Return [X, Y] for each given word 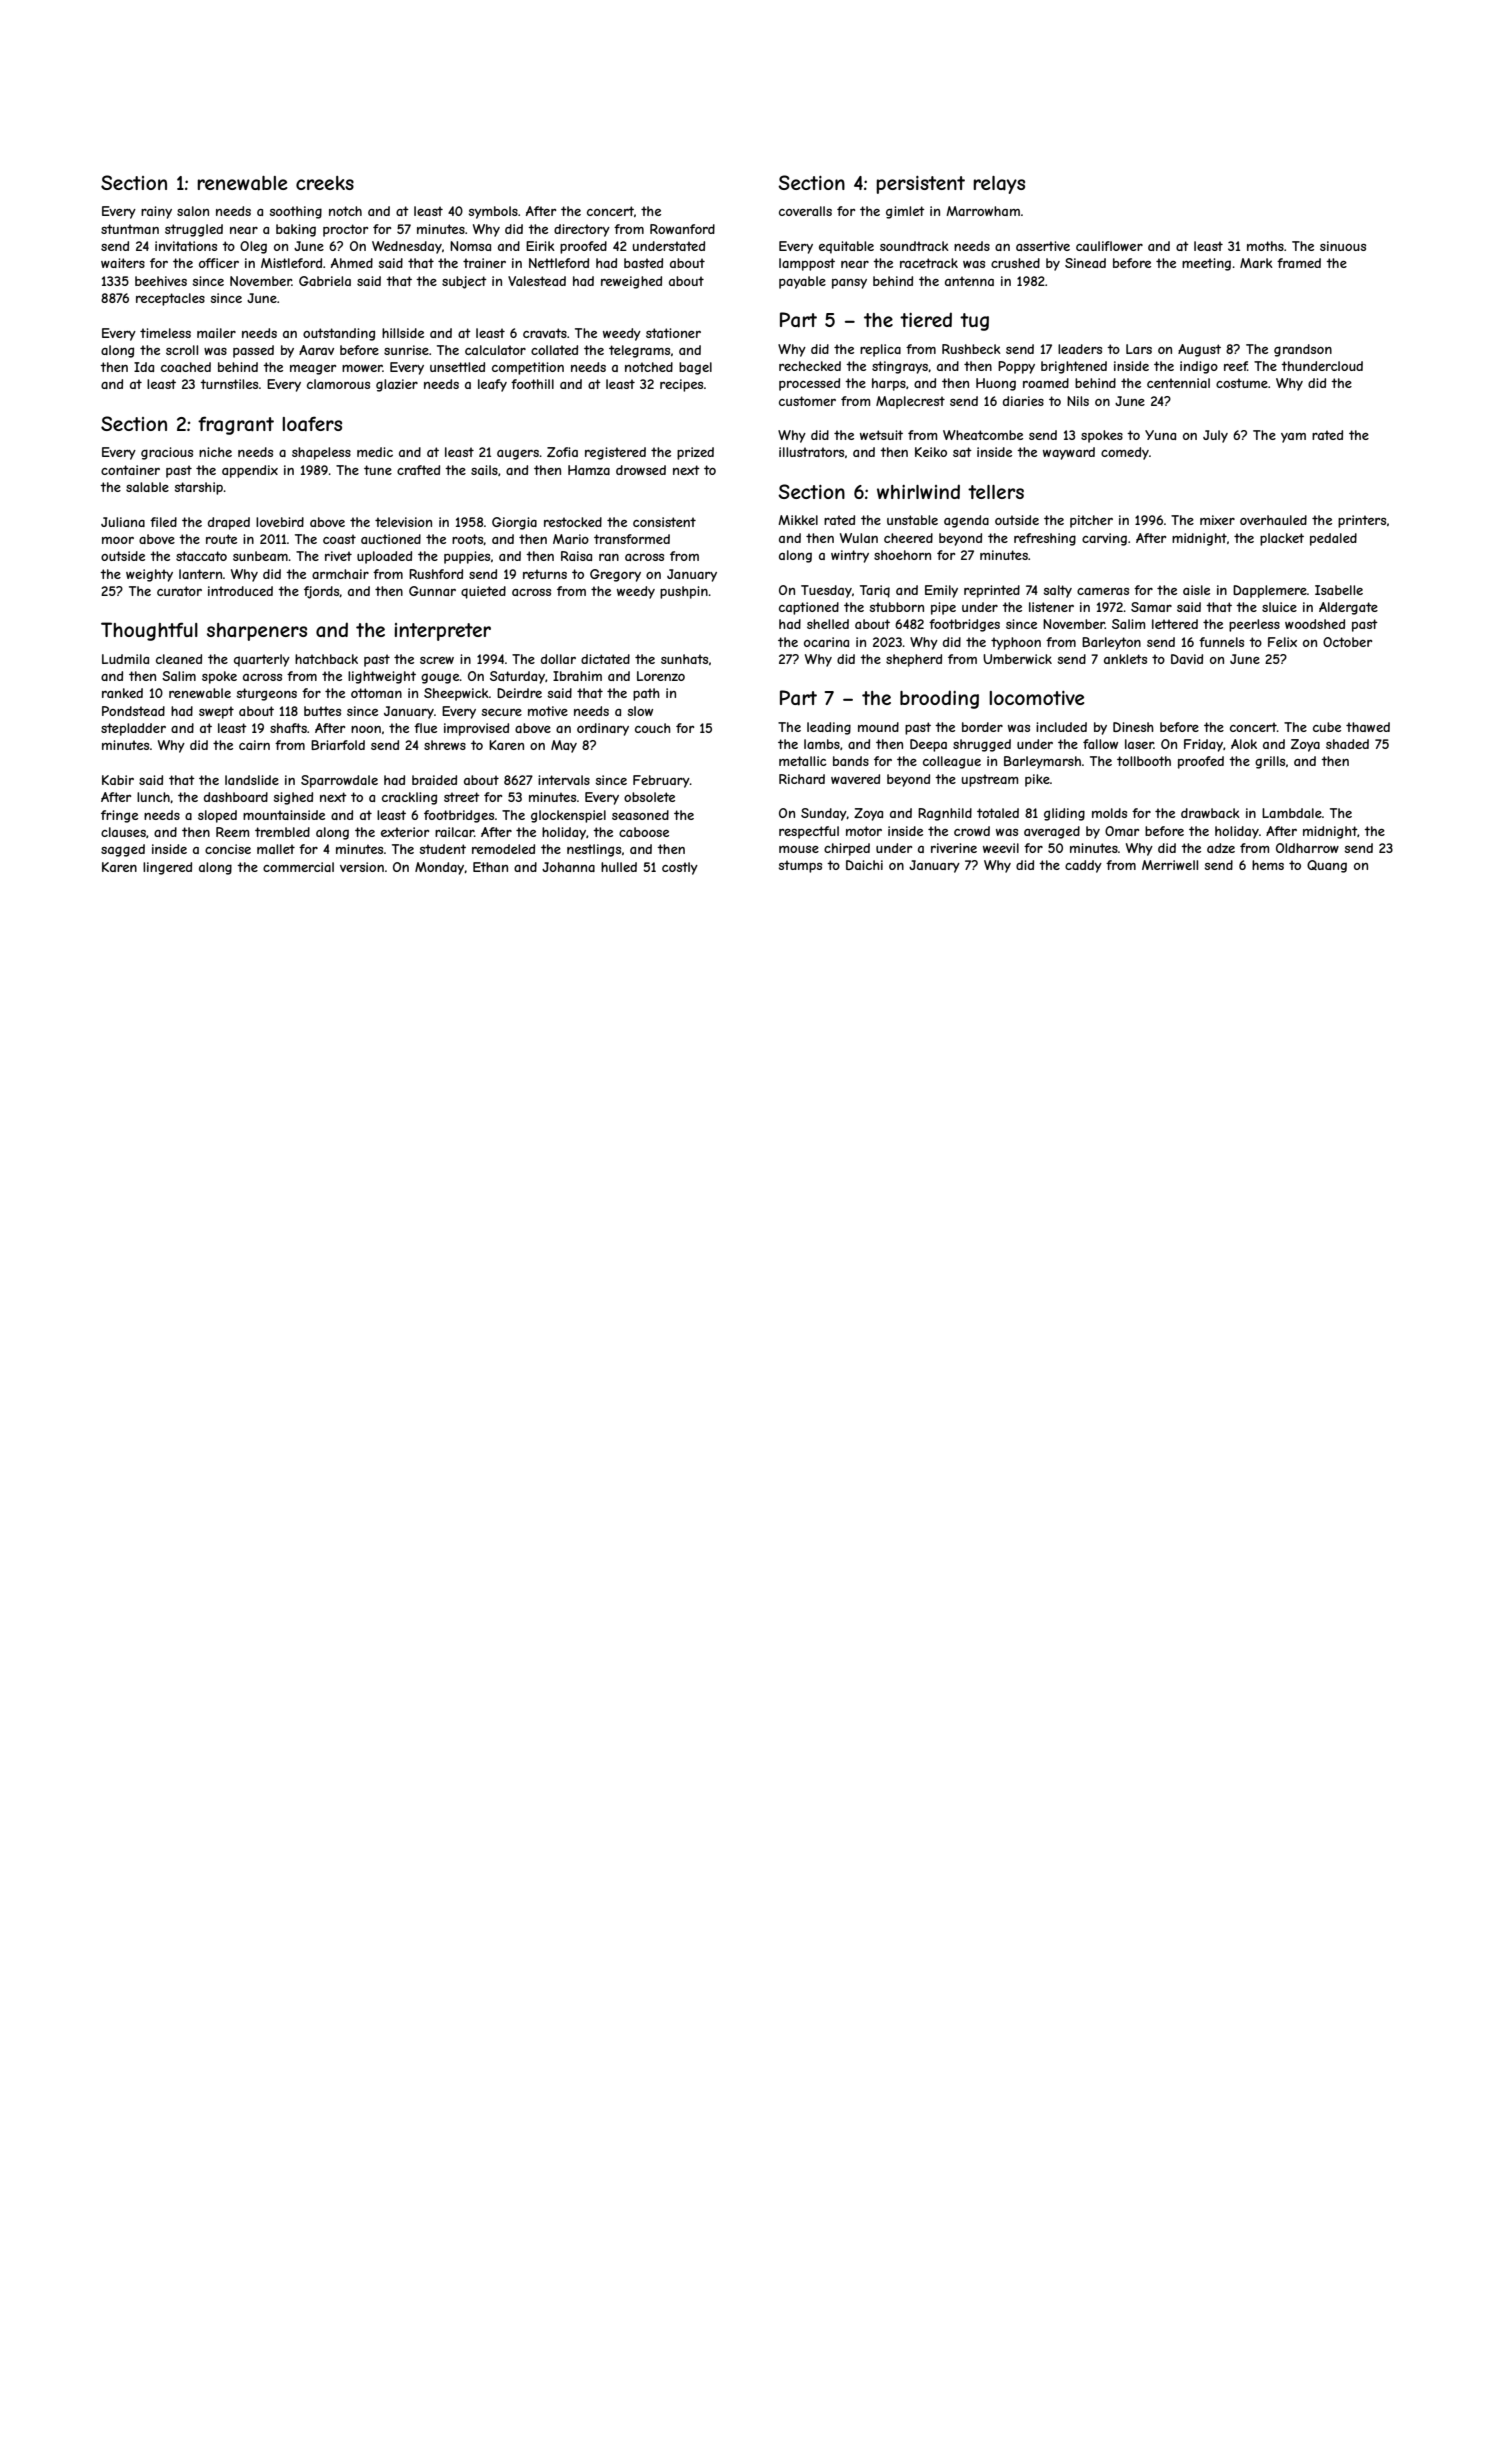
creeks [325, 183]
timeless [165, 333]
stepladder [133, 729]
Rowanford [682, 229]
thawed [1368, 727]
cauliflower [1109, 246]
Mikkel [798, 520]
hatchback [326, 659]
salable [147, 487]
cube [1327, 727]
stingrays [900, 367]
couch [653, 728]
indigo [1199, 367]
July [1215, 436]
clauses [123, 832]
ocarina [826, 642]
